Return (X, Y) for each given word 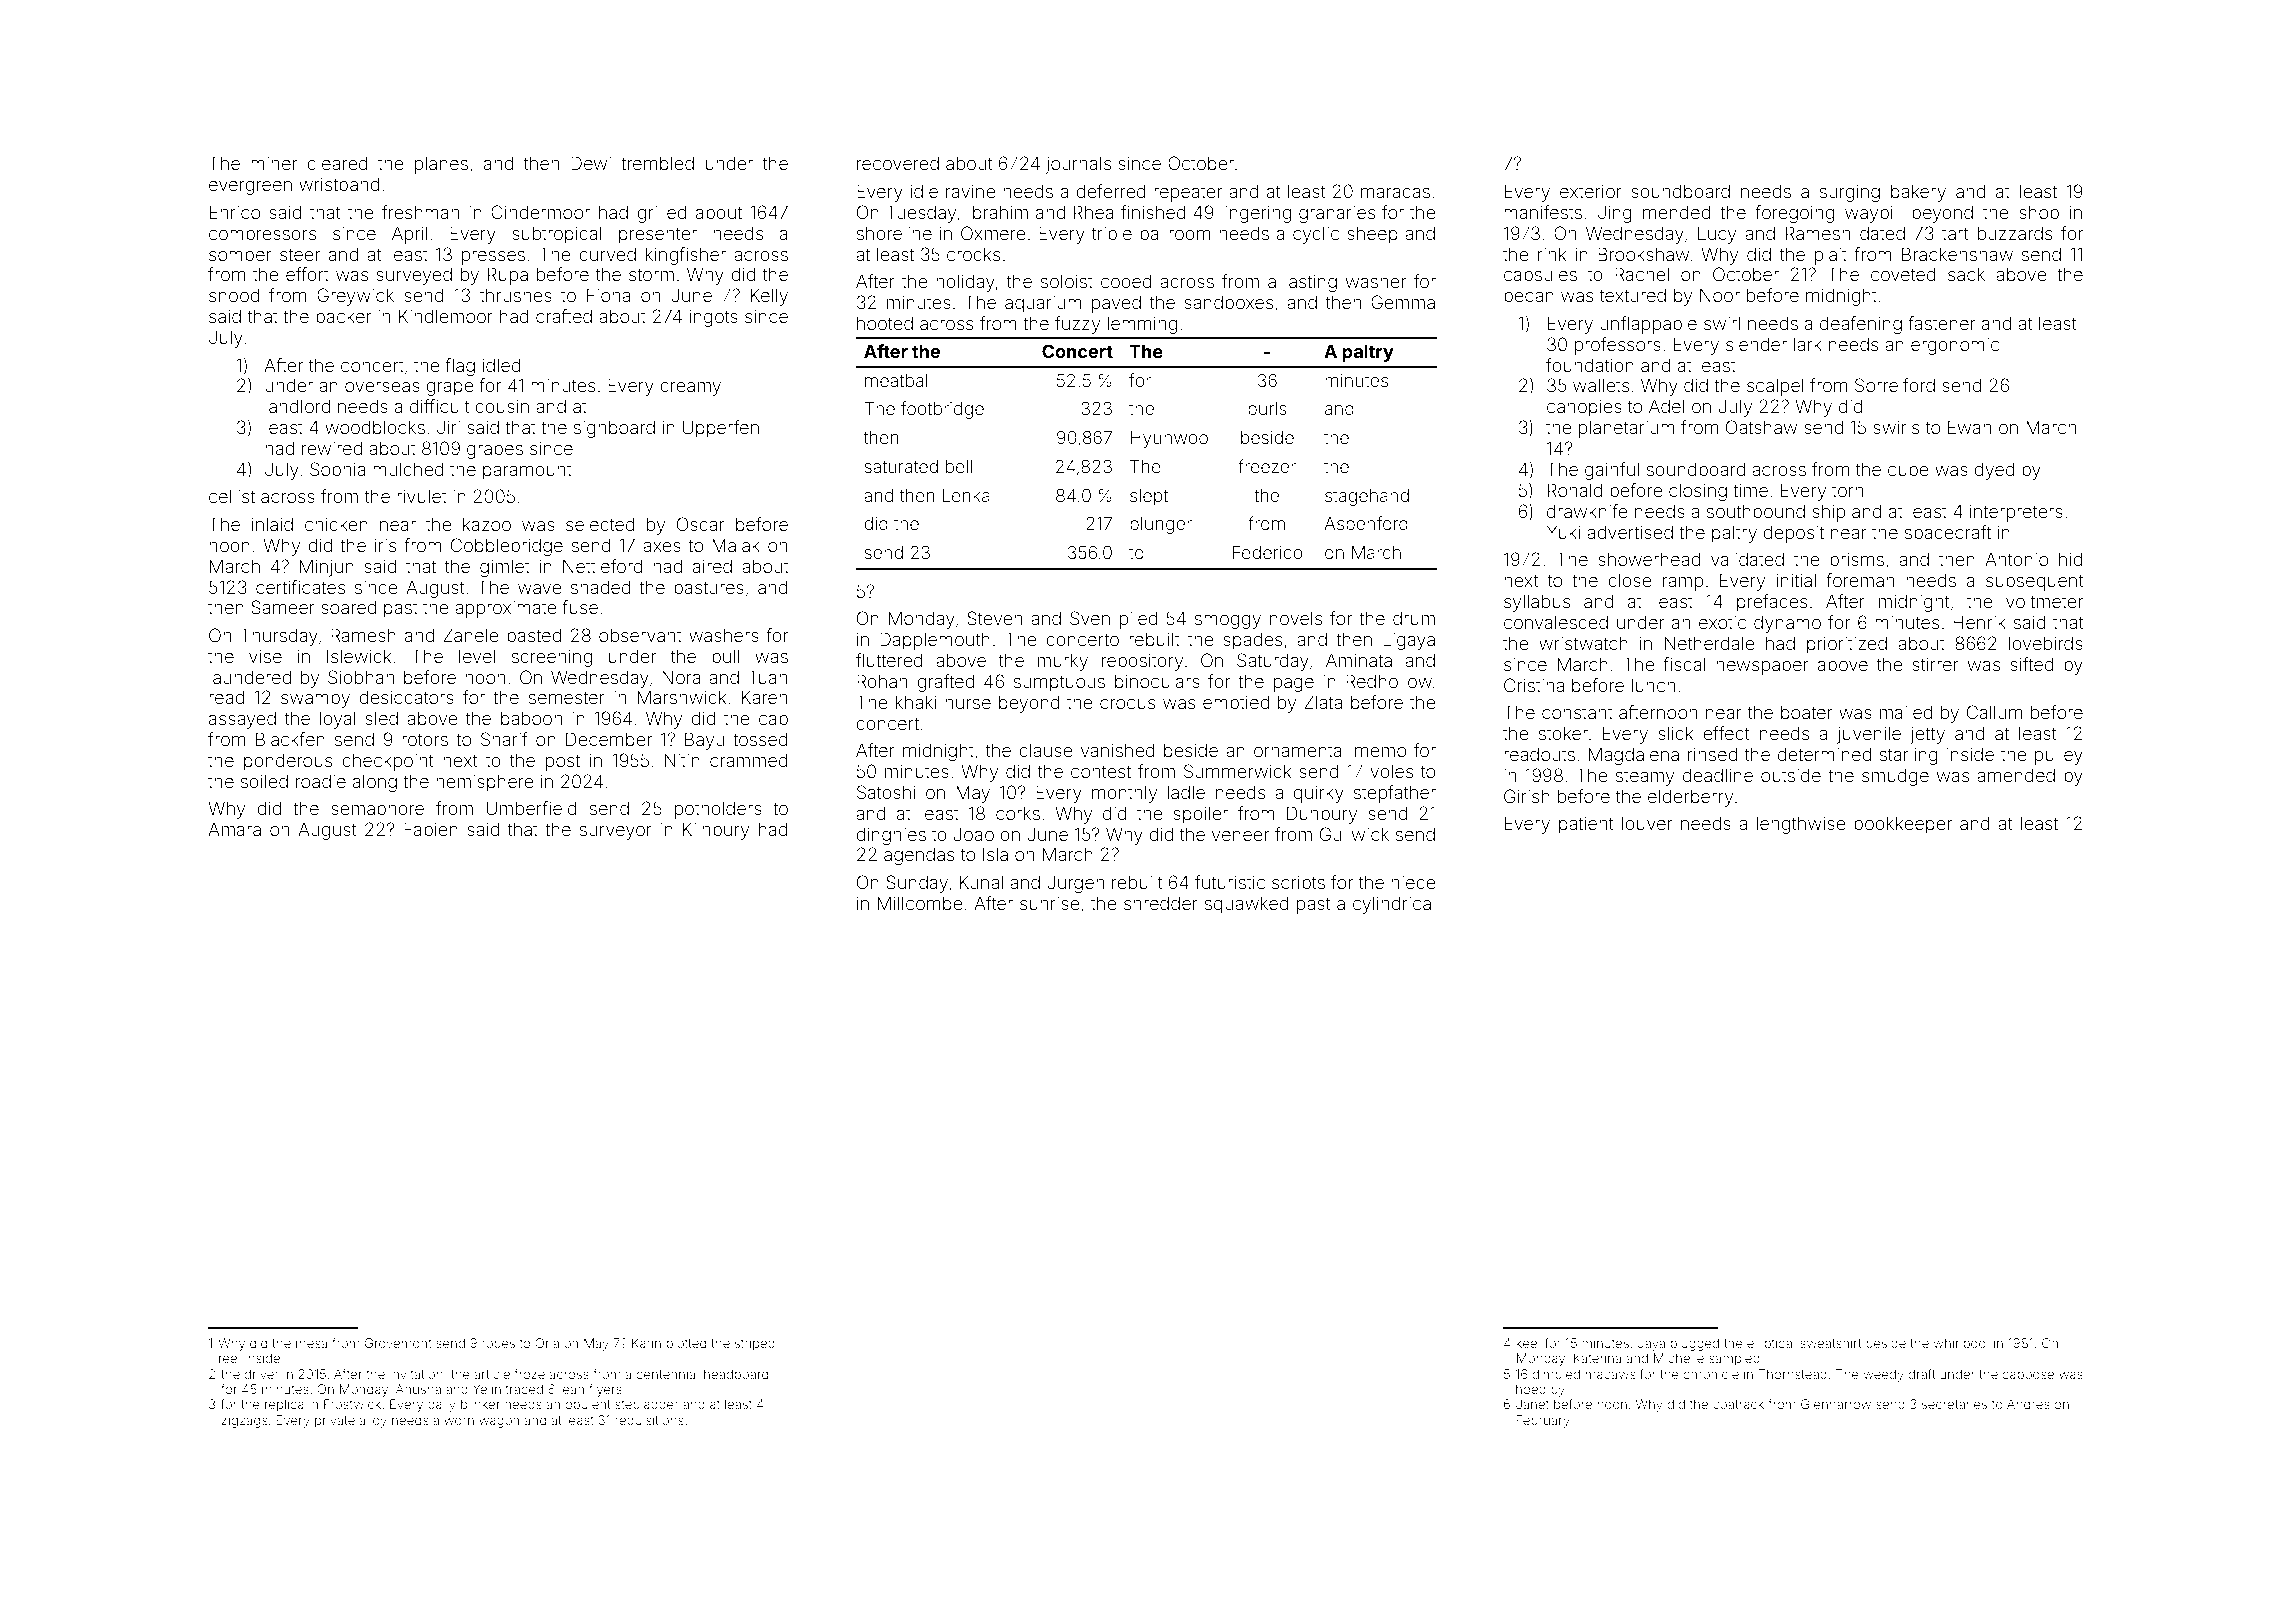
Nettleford (603, 566)
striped (755, 1344)
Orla (547, 1343)
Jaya (1651, 1344)
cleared (337, 163)
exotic (1722, 622)
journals (1078, 165)
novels (1296, 618)
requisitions (649, 1421)
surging (1850, 193)
